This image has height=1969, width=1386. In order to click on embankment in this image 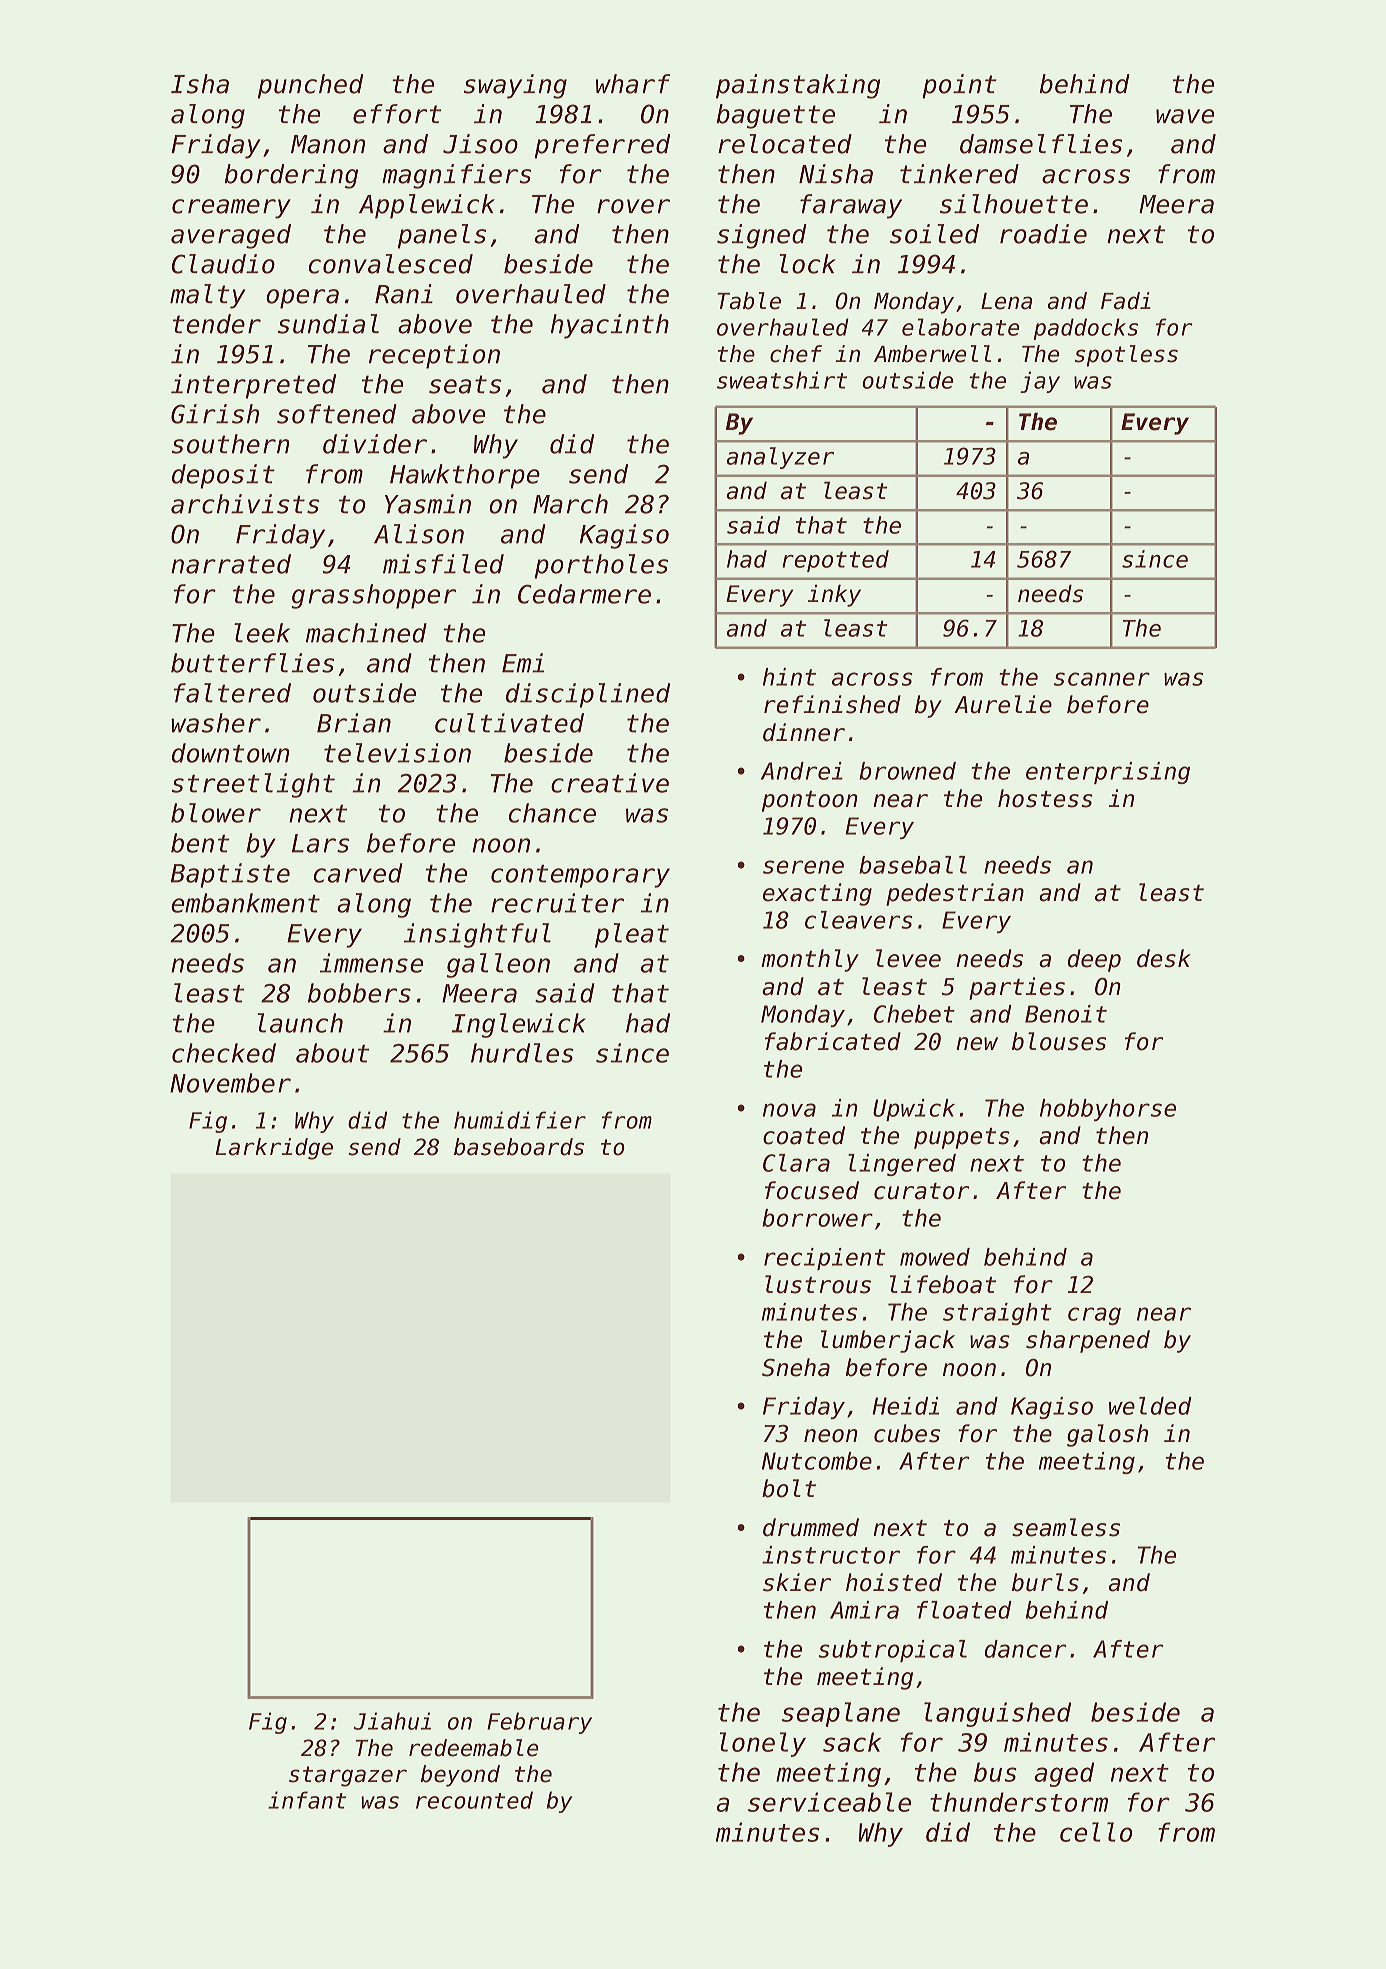, I will do `click(245, 903)`.
